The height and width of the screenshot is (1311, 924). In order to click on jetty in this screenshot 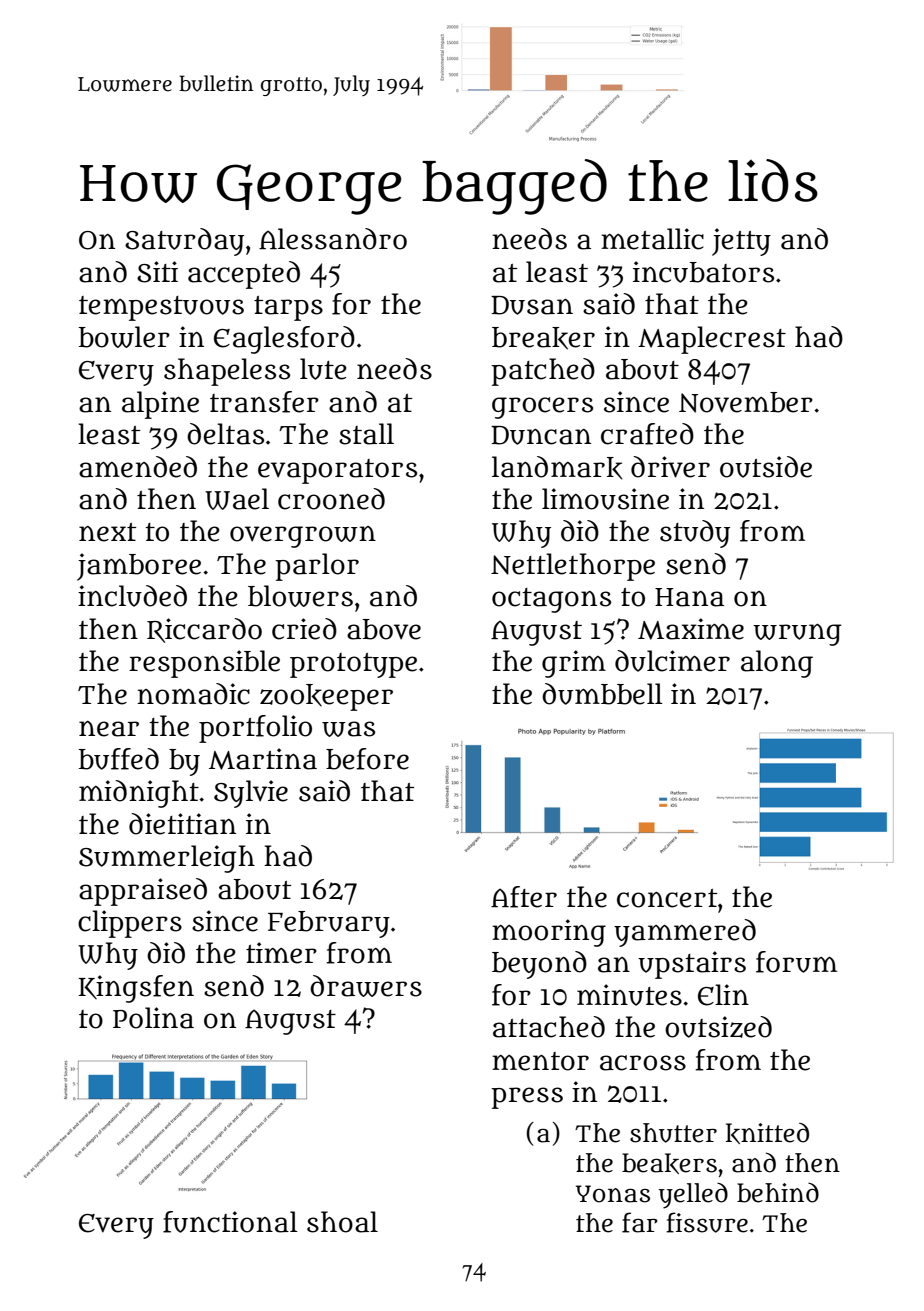, I will do `click(741, 242)`.
